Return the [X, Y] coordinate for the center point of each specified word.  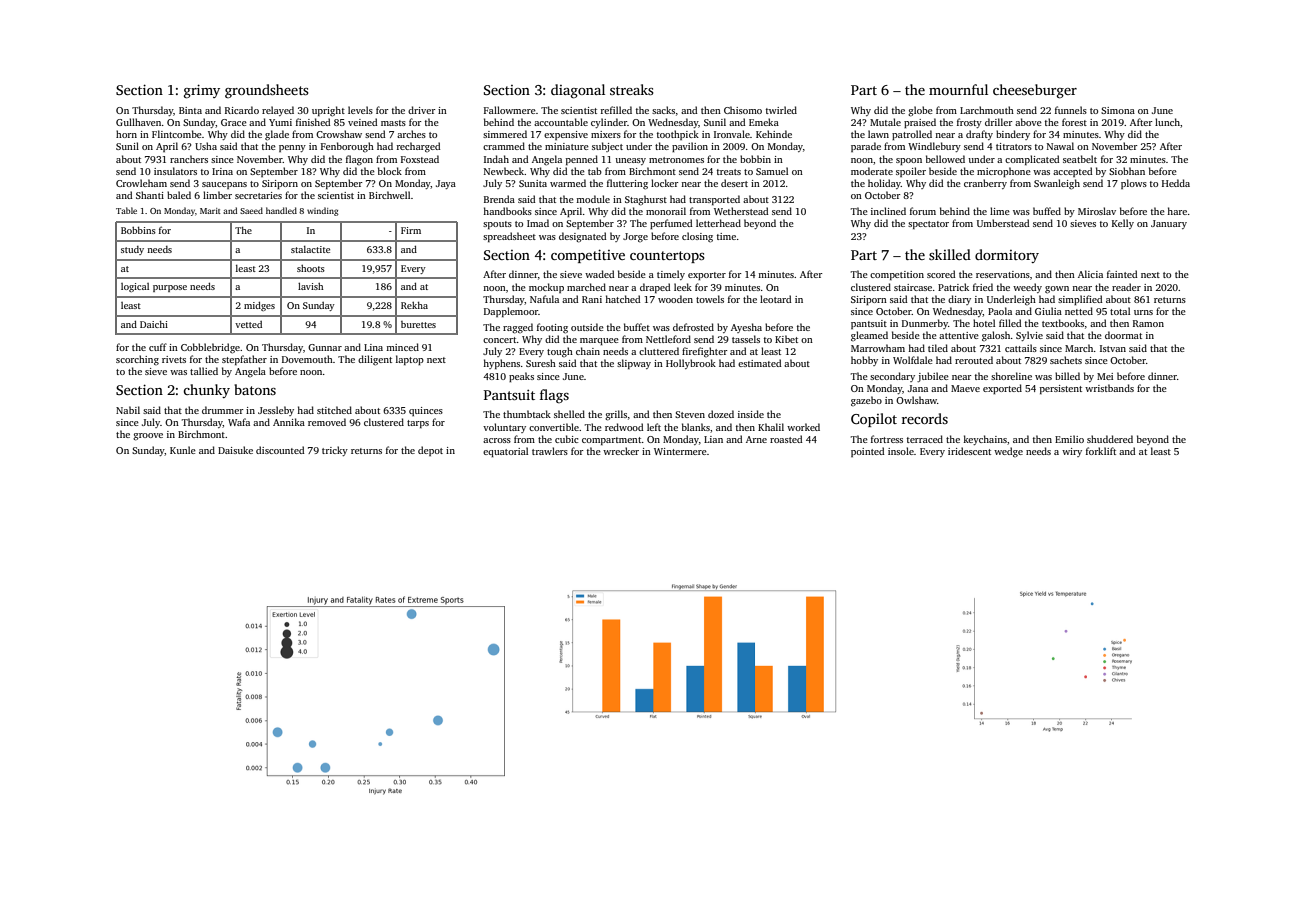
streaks [632, 89]
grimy [202, 91]
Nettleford [668, 339]
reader [1126, 287]
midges [259, 306]
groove [148, 437]
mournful [958, 89]
